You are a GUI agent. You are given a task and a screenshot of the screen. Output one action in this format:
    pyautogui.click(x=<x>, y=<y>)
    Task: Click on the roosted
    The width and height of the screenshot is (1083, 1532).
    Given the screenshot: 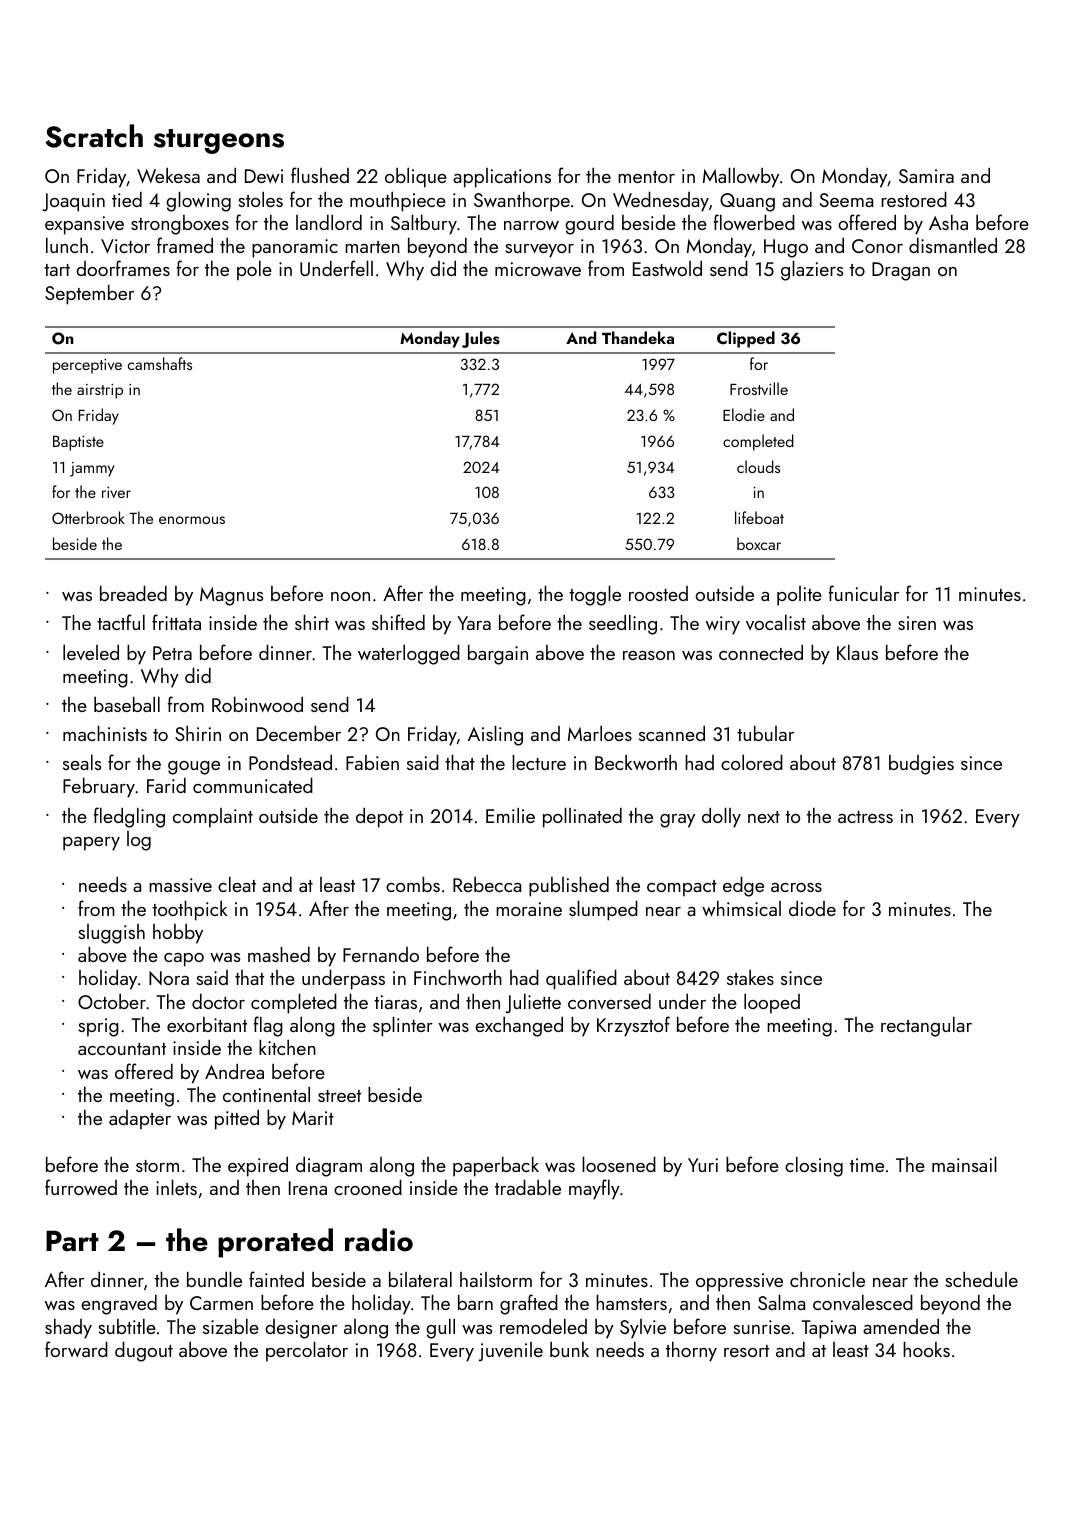 What is the action you would take?
    pyautogui.click(x=658, y=593)
